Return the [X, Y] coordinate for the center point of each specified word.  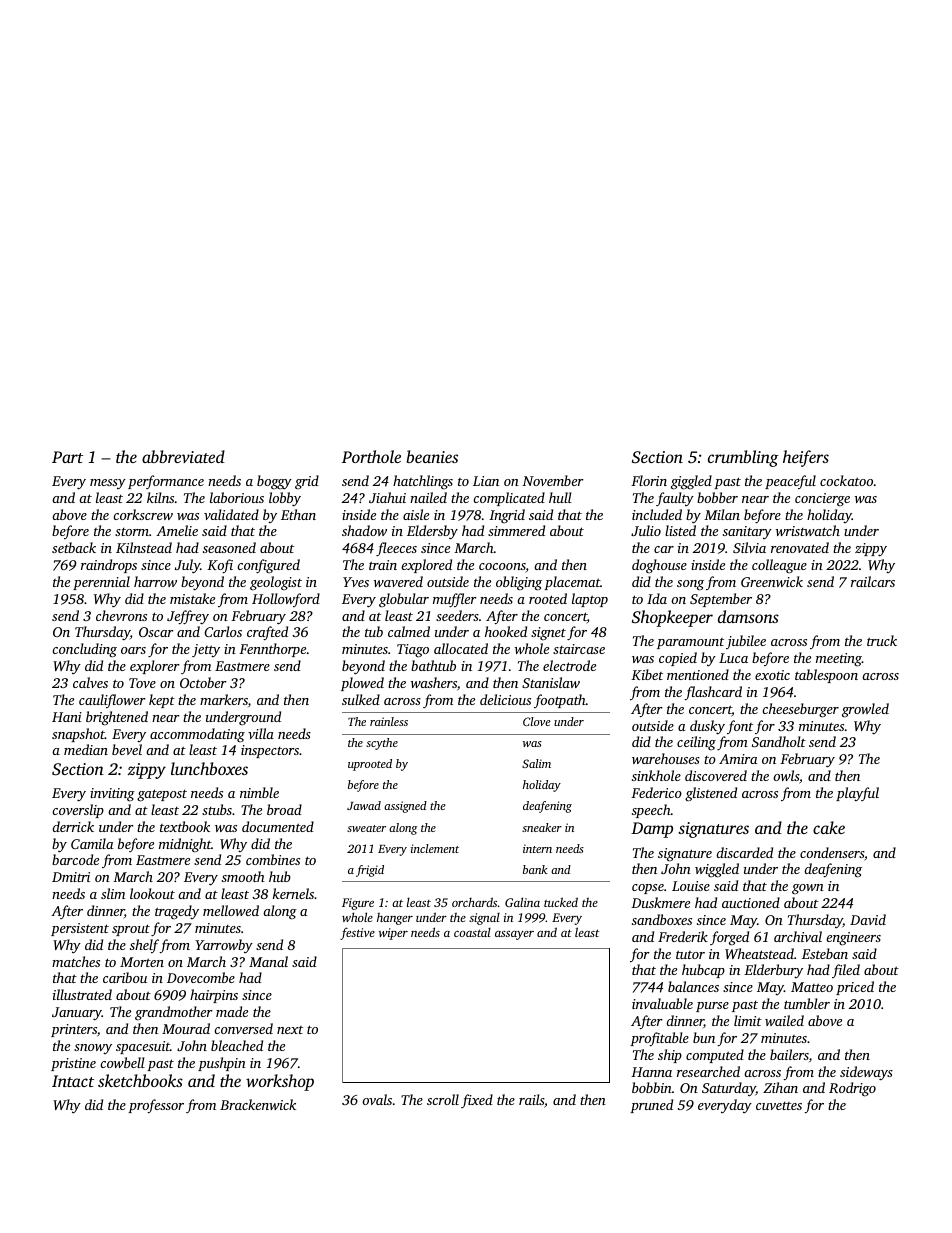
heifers [806, 458]
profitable [659, 1039]
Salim [536, 763]
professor [156, 1106]
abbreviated [183, 456]
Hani [67, 717]
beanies [432, 456]
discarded [744, 852]
